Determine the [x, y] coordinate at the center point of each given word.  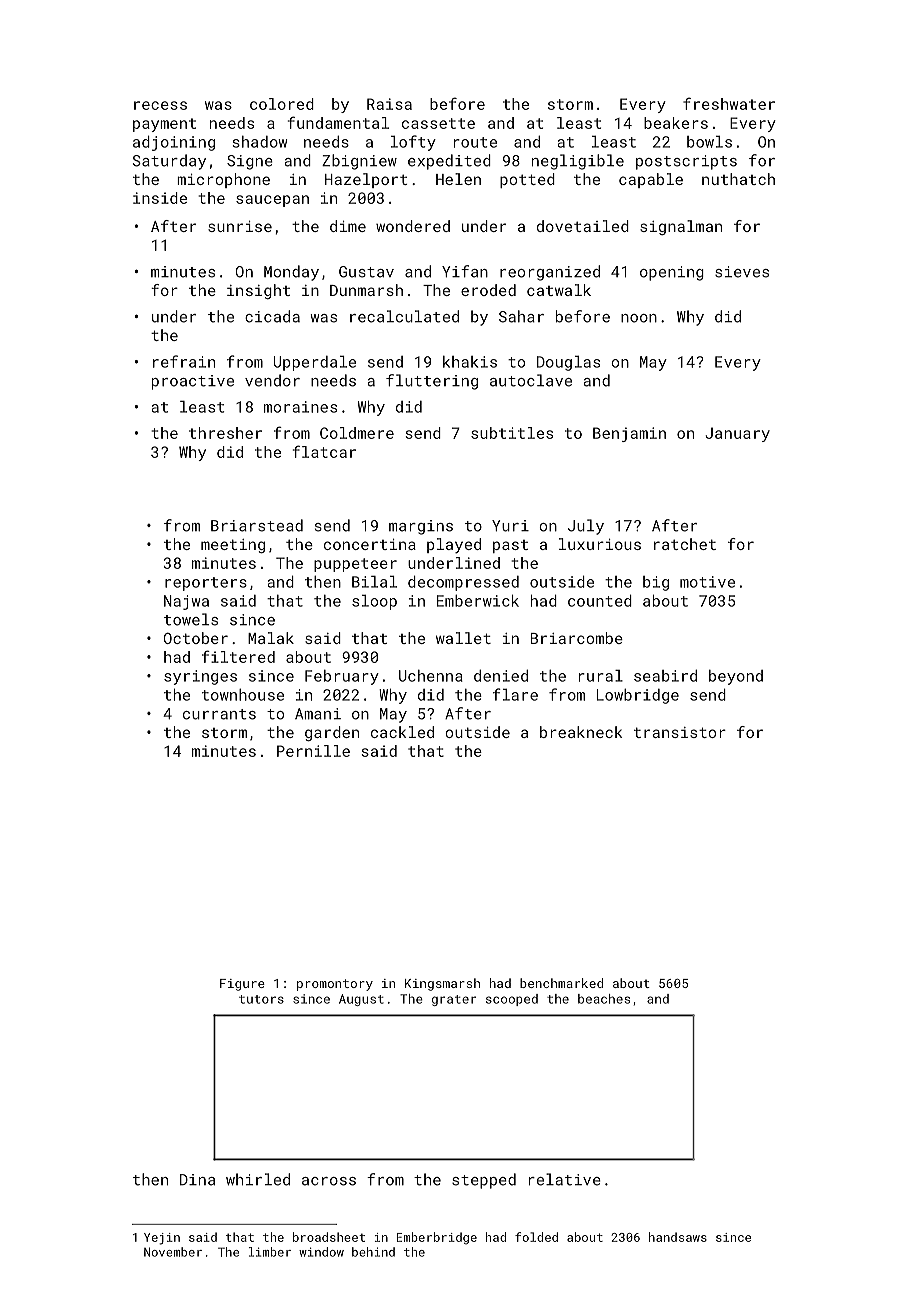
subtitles [512, 433]
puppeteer [355, 565]
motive [707, 582]
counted [600, 601]
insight [258, 291]
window [321, 1252]
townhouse [243, 695]
